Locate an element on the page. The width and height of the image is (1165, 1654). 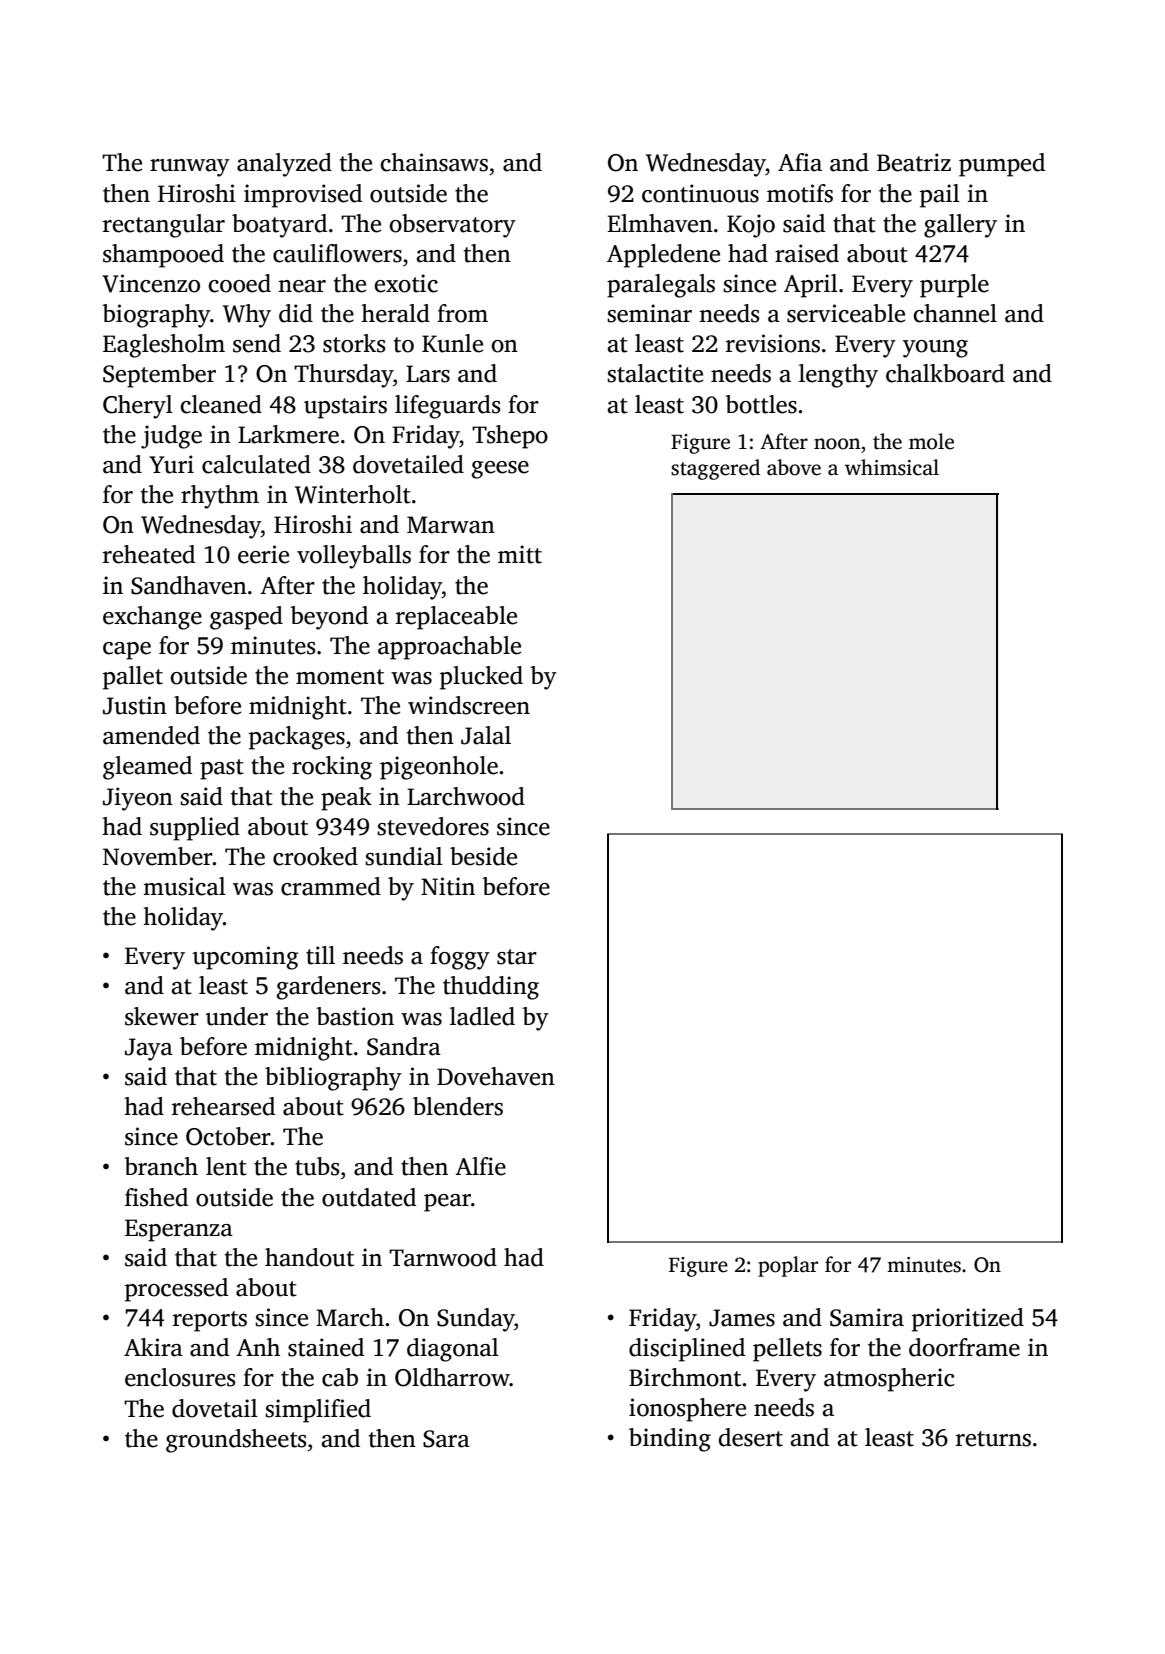
prioritized is located at coordinates (968, 1320).
